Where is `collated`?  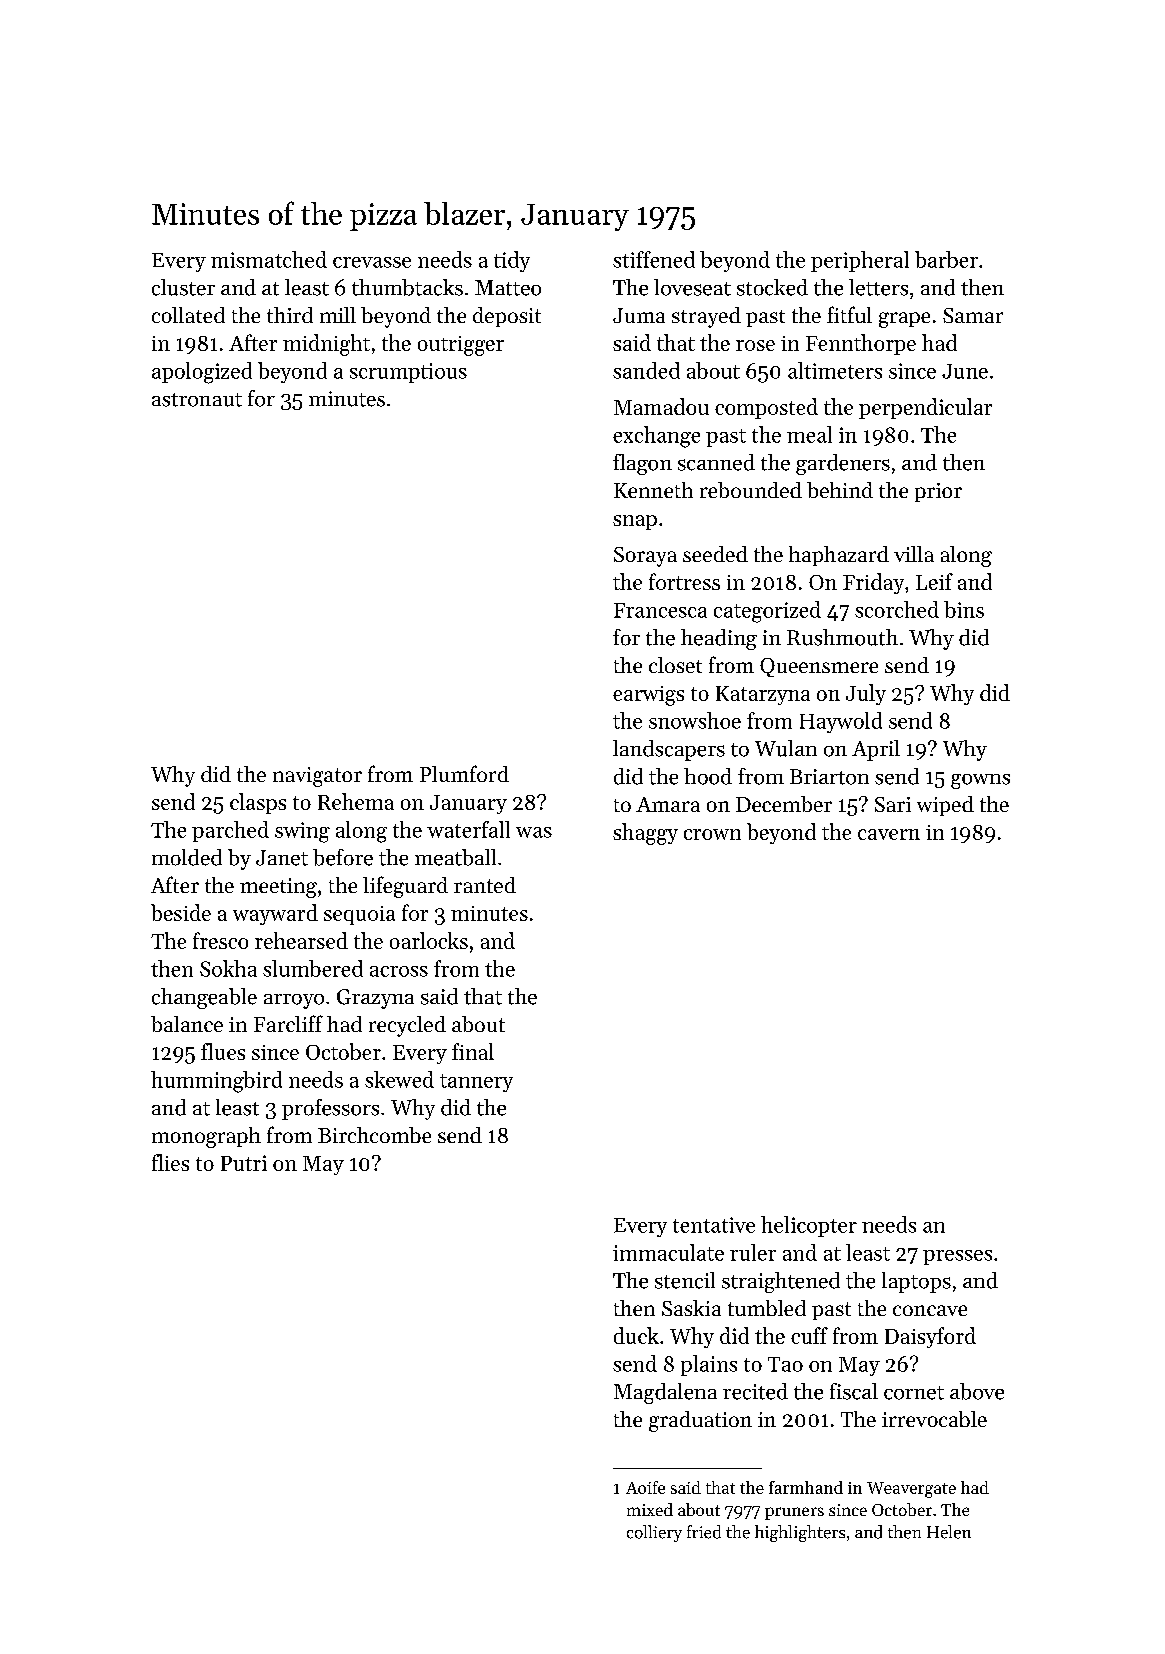
collated is located at coordinates (188, 315).
